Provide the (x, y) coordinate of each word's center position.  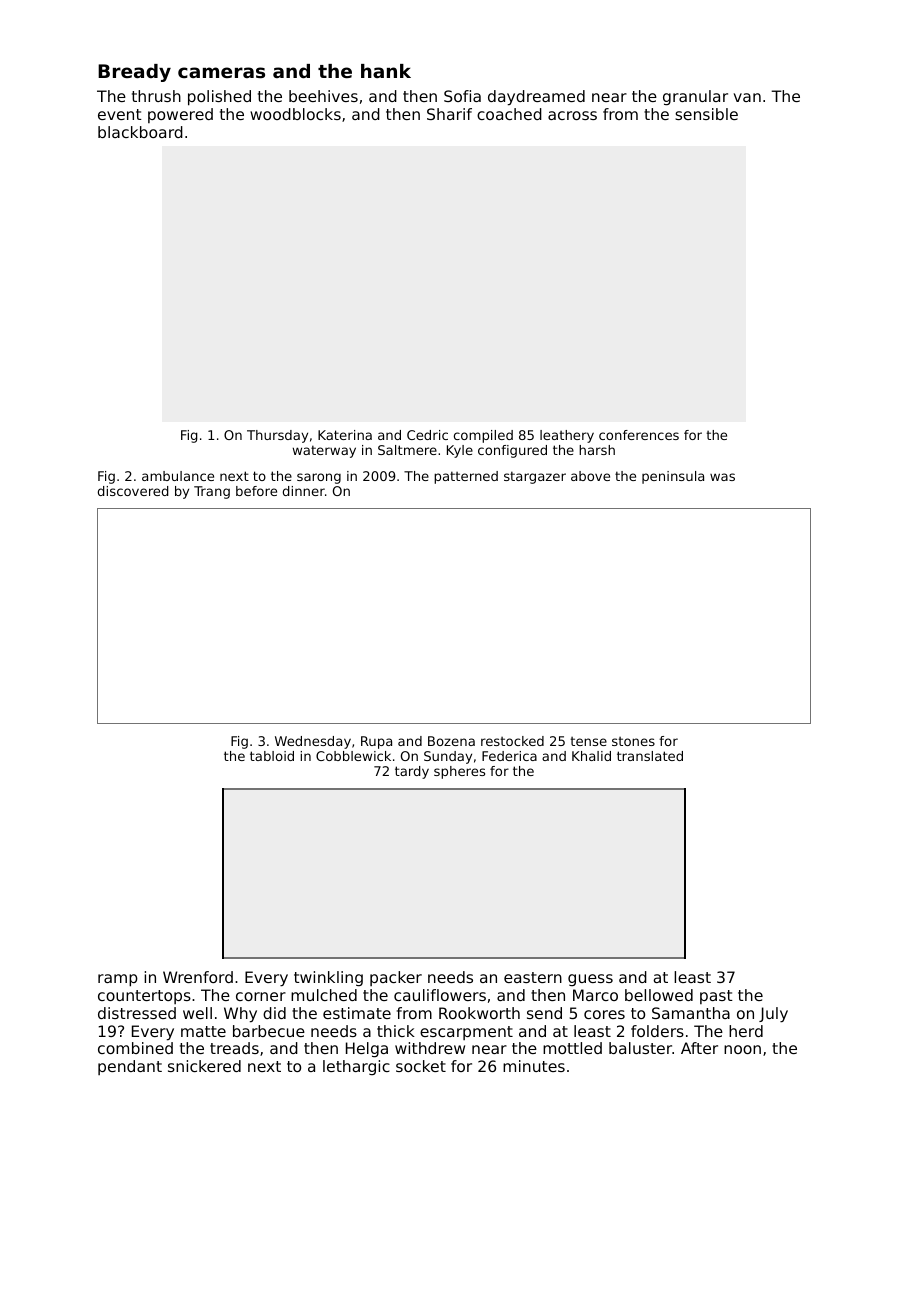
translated (650, 756)
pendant (130, 1067)
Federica (509, 756)
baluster (640, 1048)
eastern (533, 977)
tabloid (272, 756)
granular (695, 97)
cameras (221, 73)
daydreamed (536, 98)
